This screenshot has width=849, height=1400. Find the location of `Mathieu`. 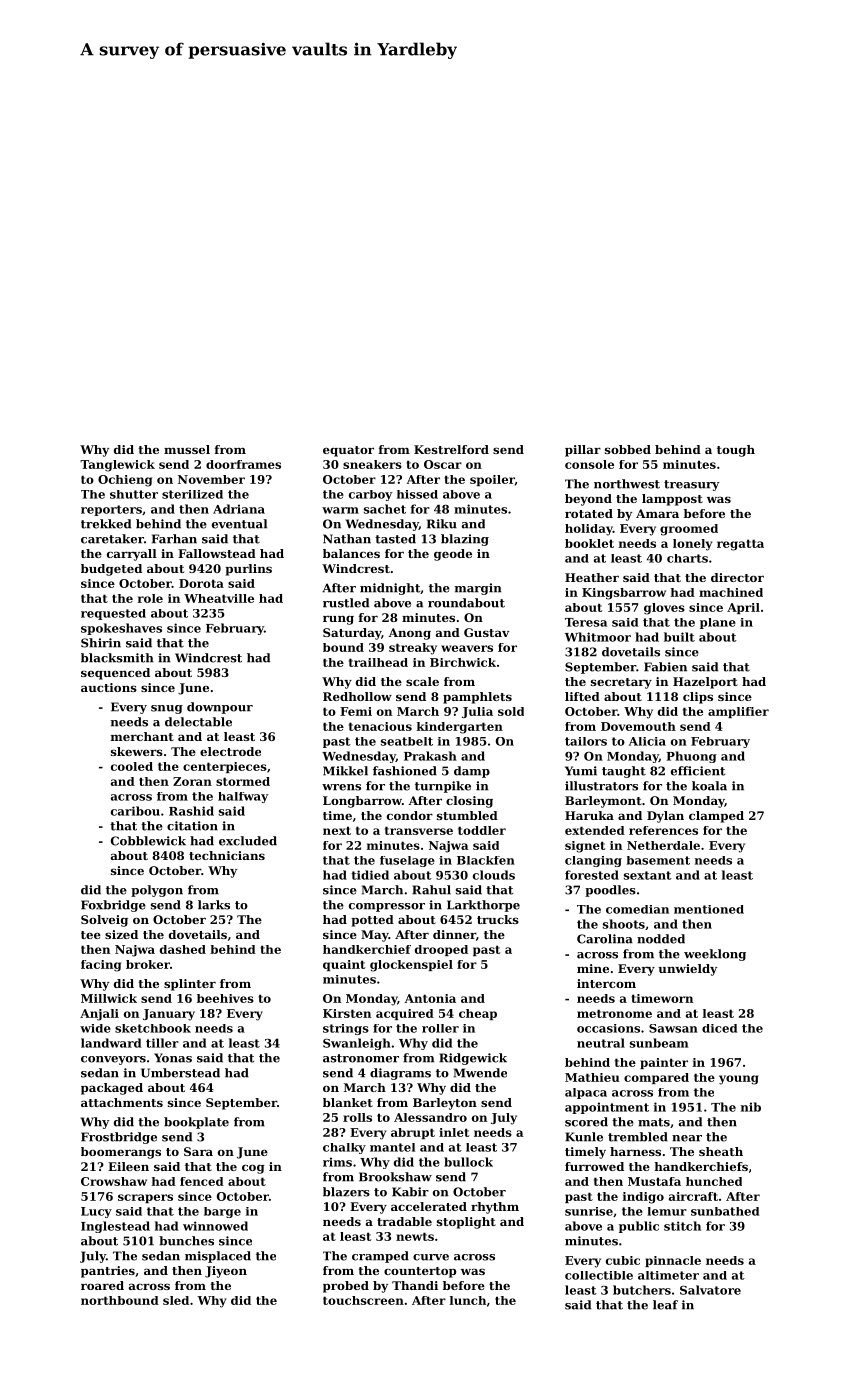

Mathieu is located at coordinates (592, 1077).
